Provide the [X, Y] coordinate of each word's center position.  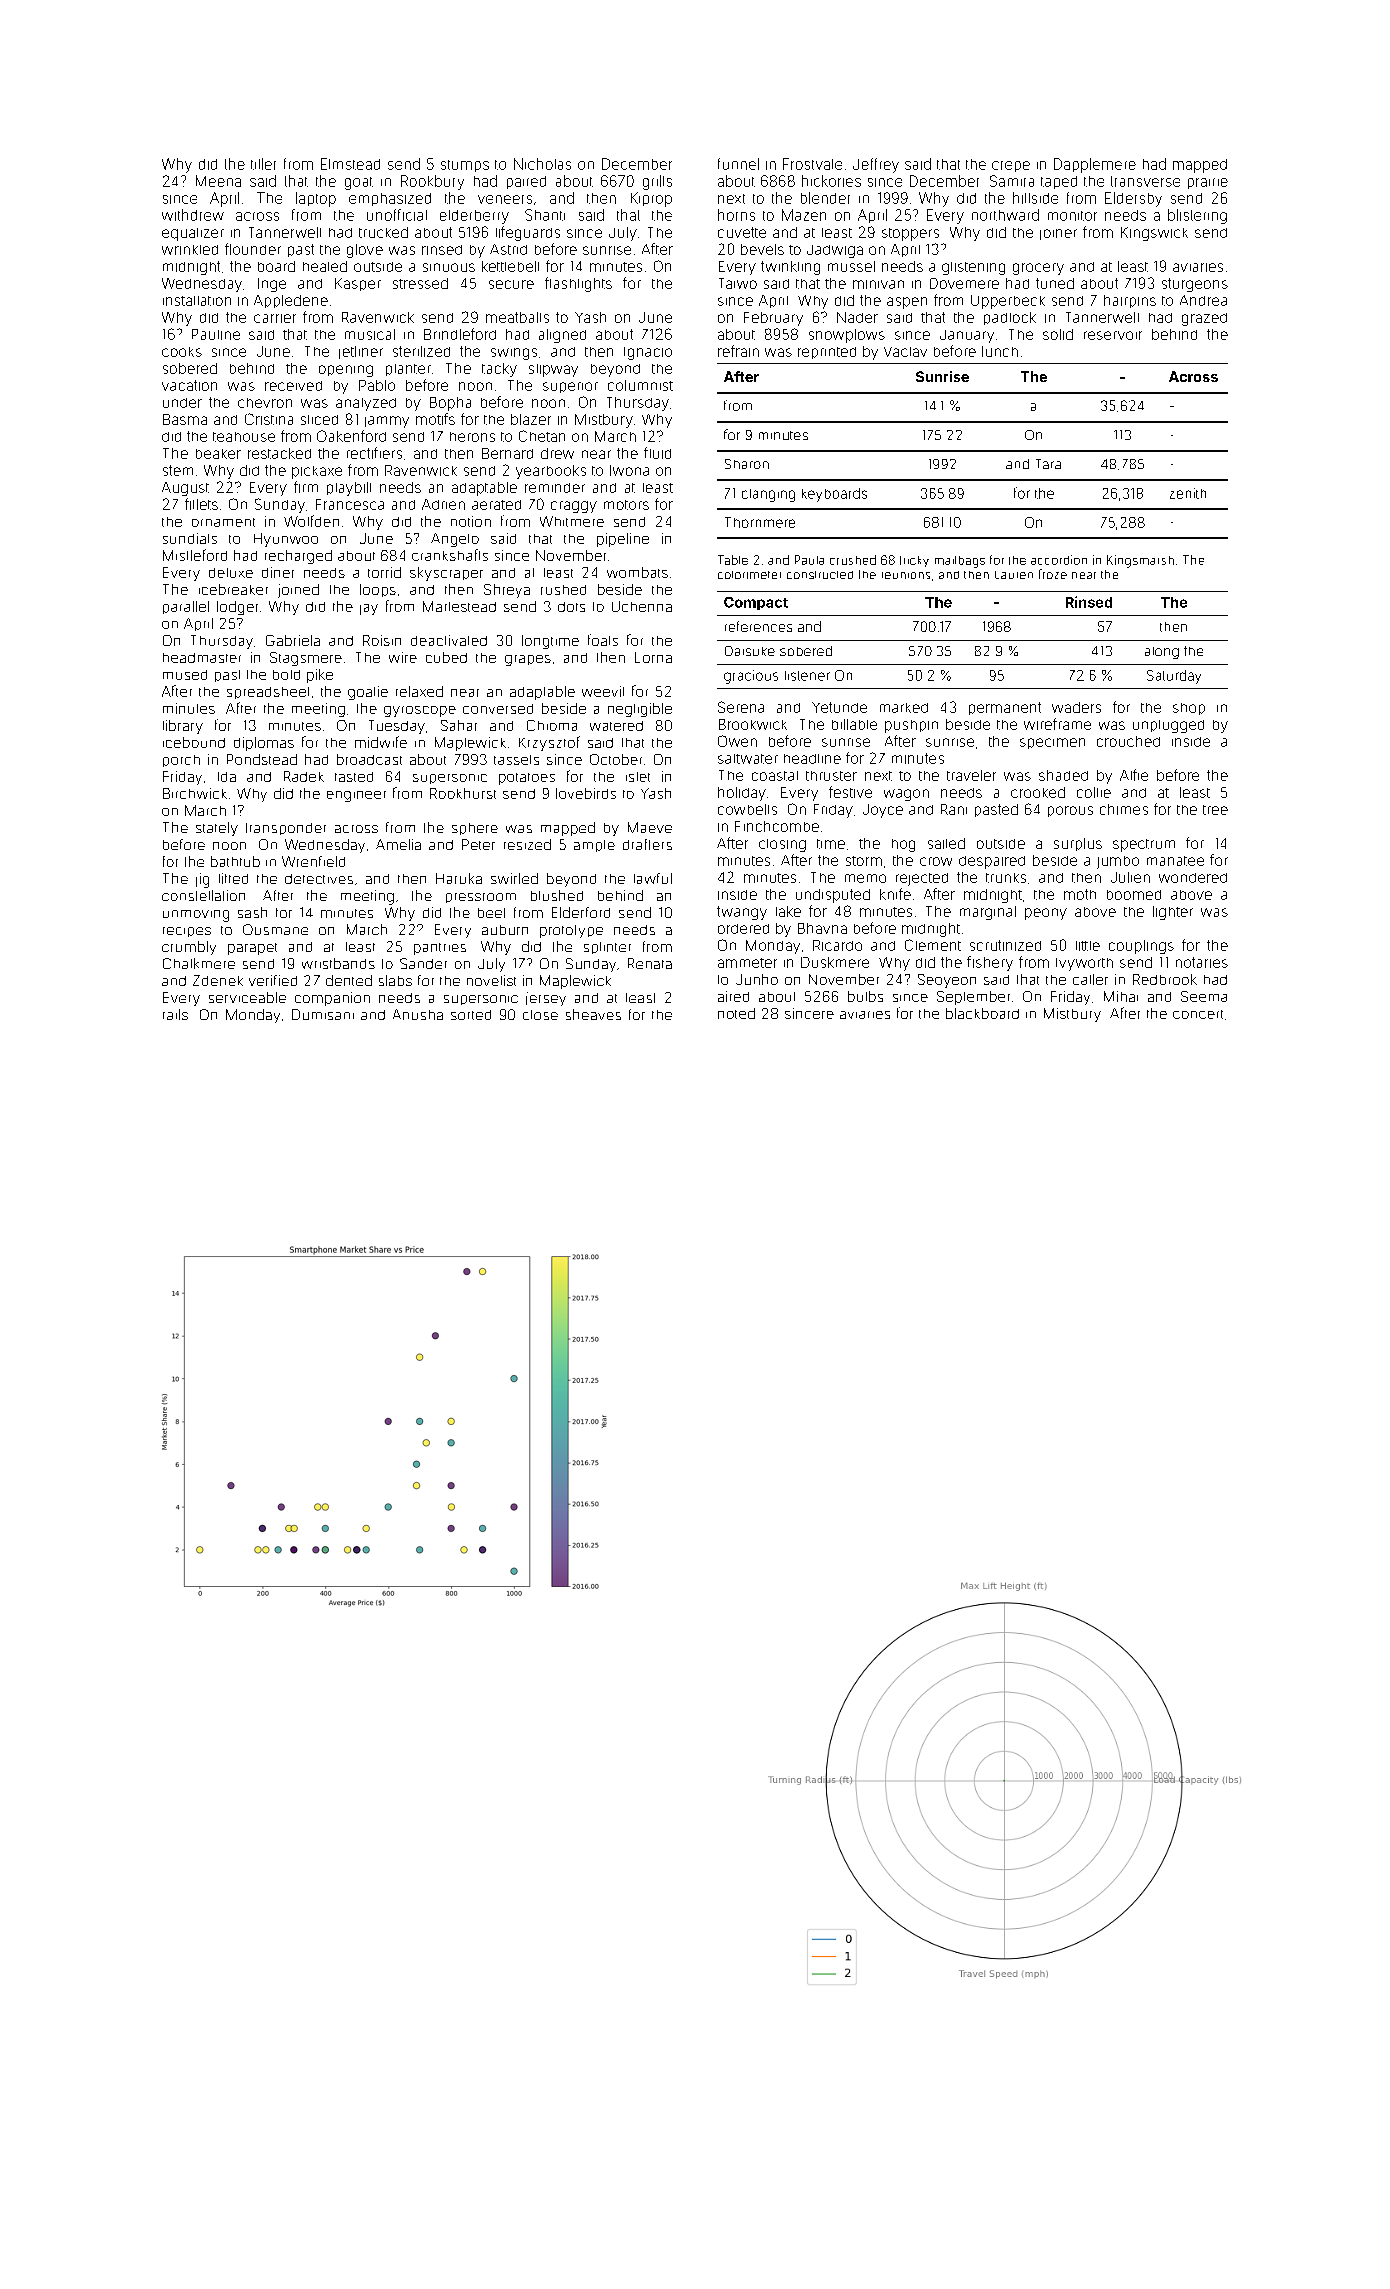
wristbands [338, 963]
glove [365, 251]
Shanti [545, 215]
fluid [657, 453]
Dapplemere [1095, 165]
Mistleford [195, 555]
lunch [1000, 351]
